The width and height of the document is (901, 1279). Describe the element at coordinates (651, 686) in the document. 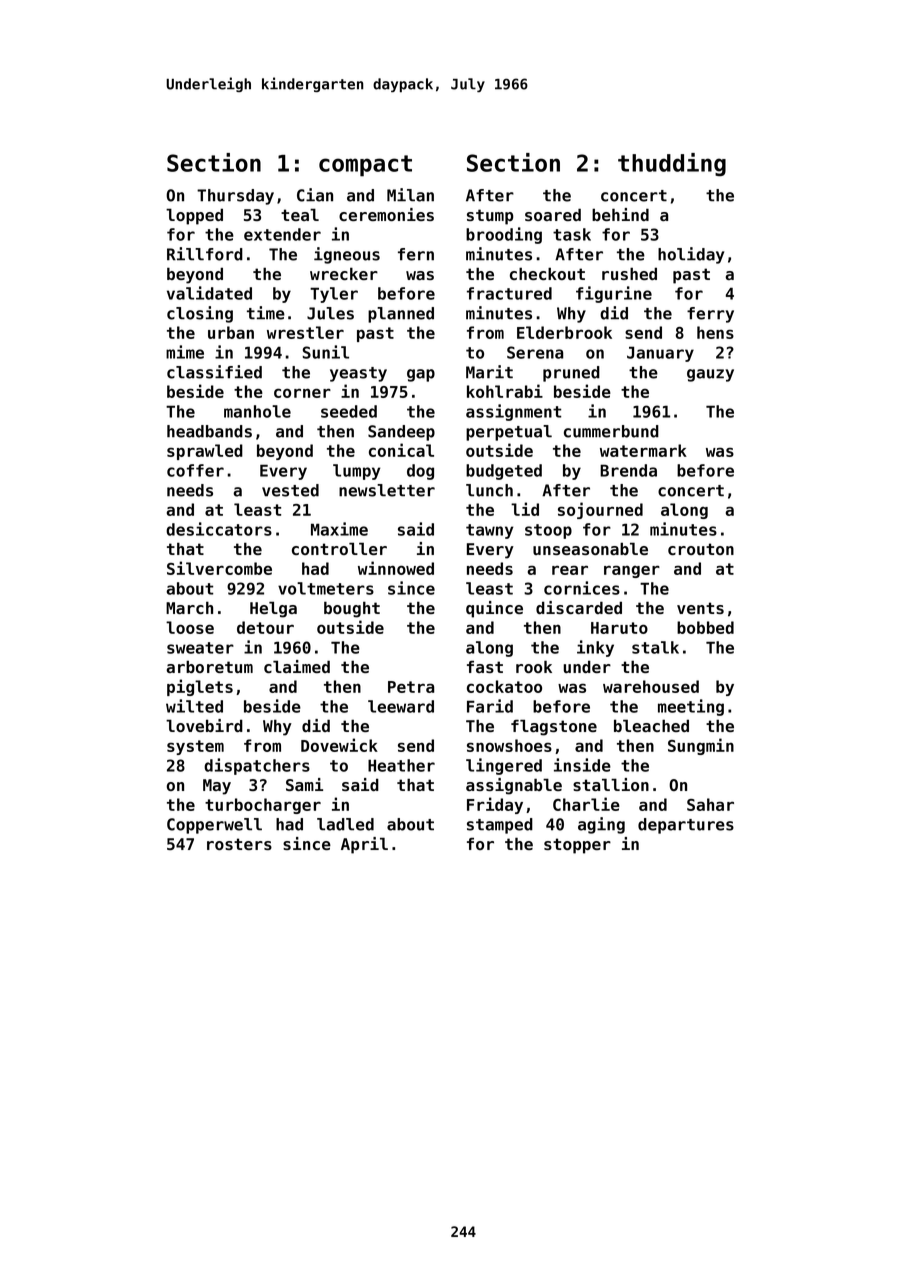

I see `warehoused` at that location.
